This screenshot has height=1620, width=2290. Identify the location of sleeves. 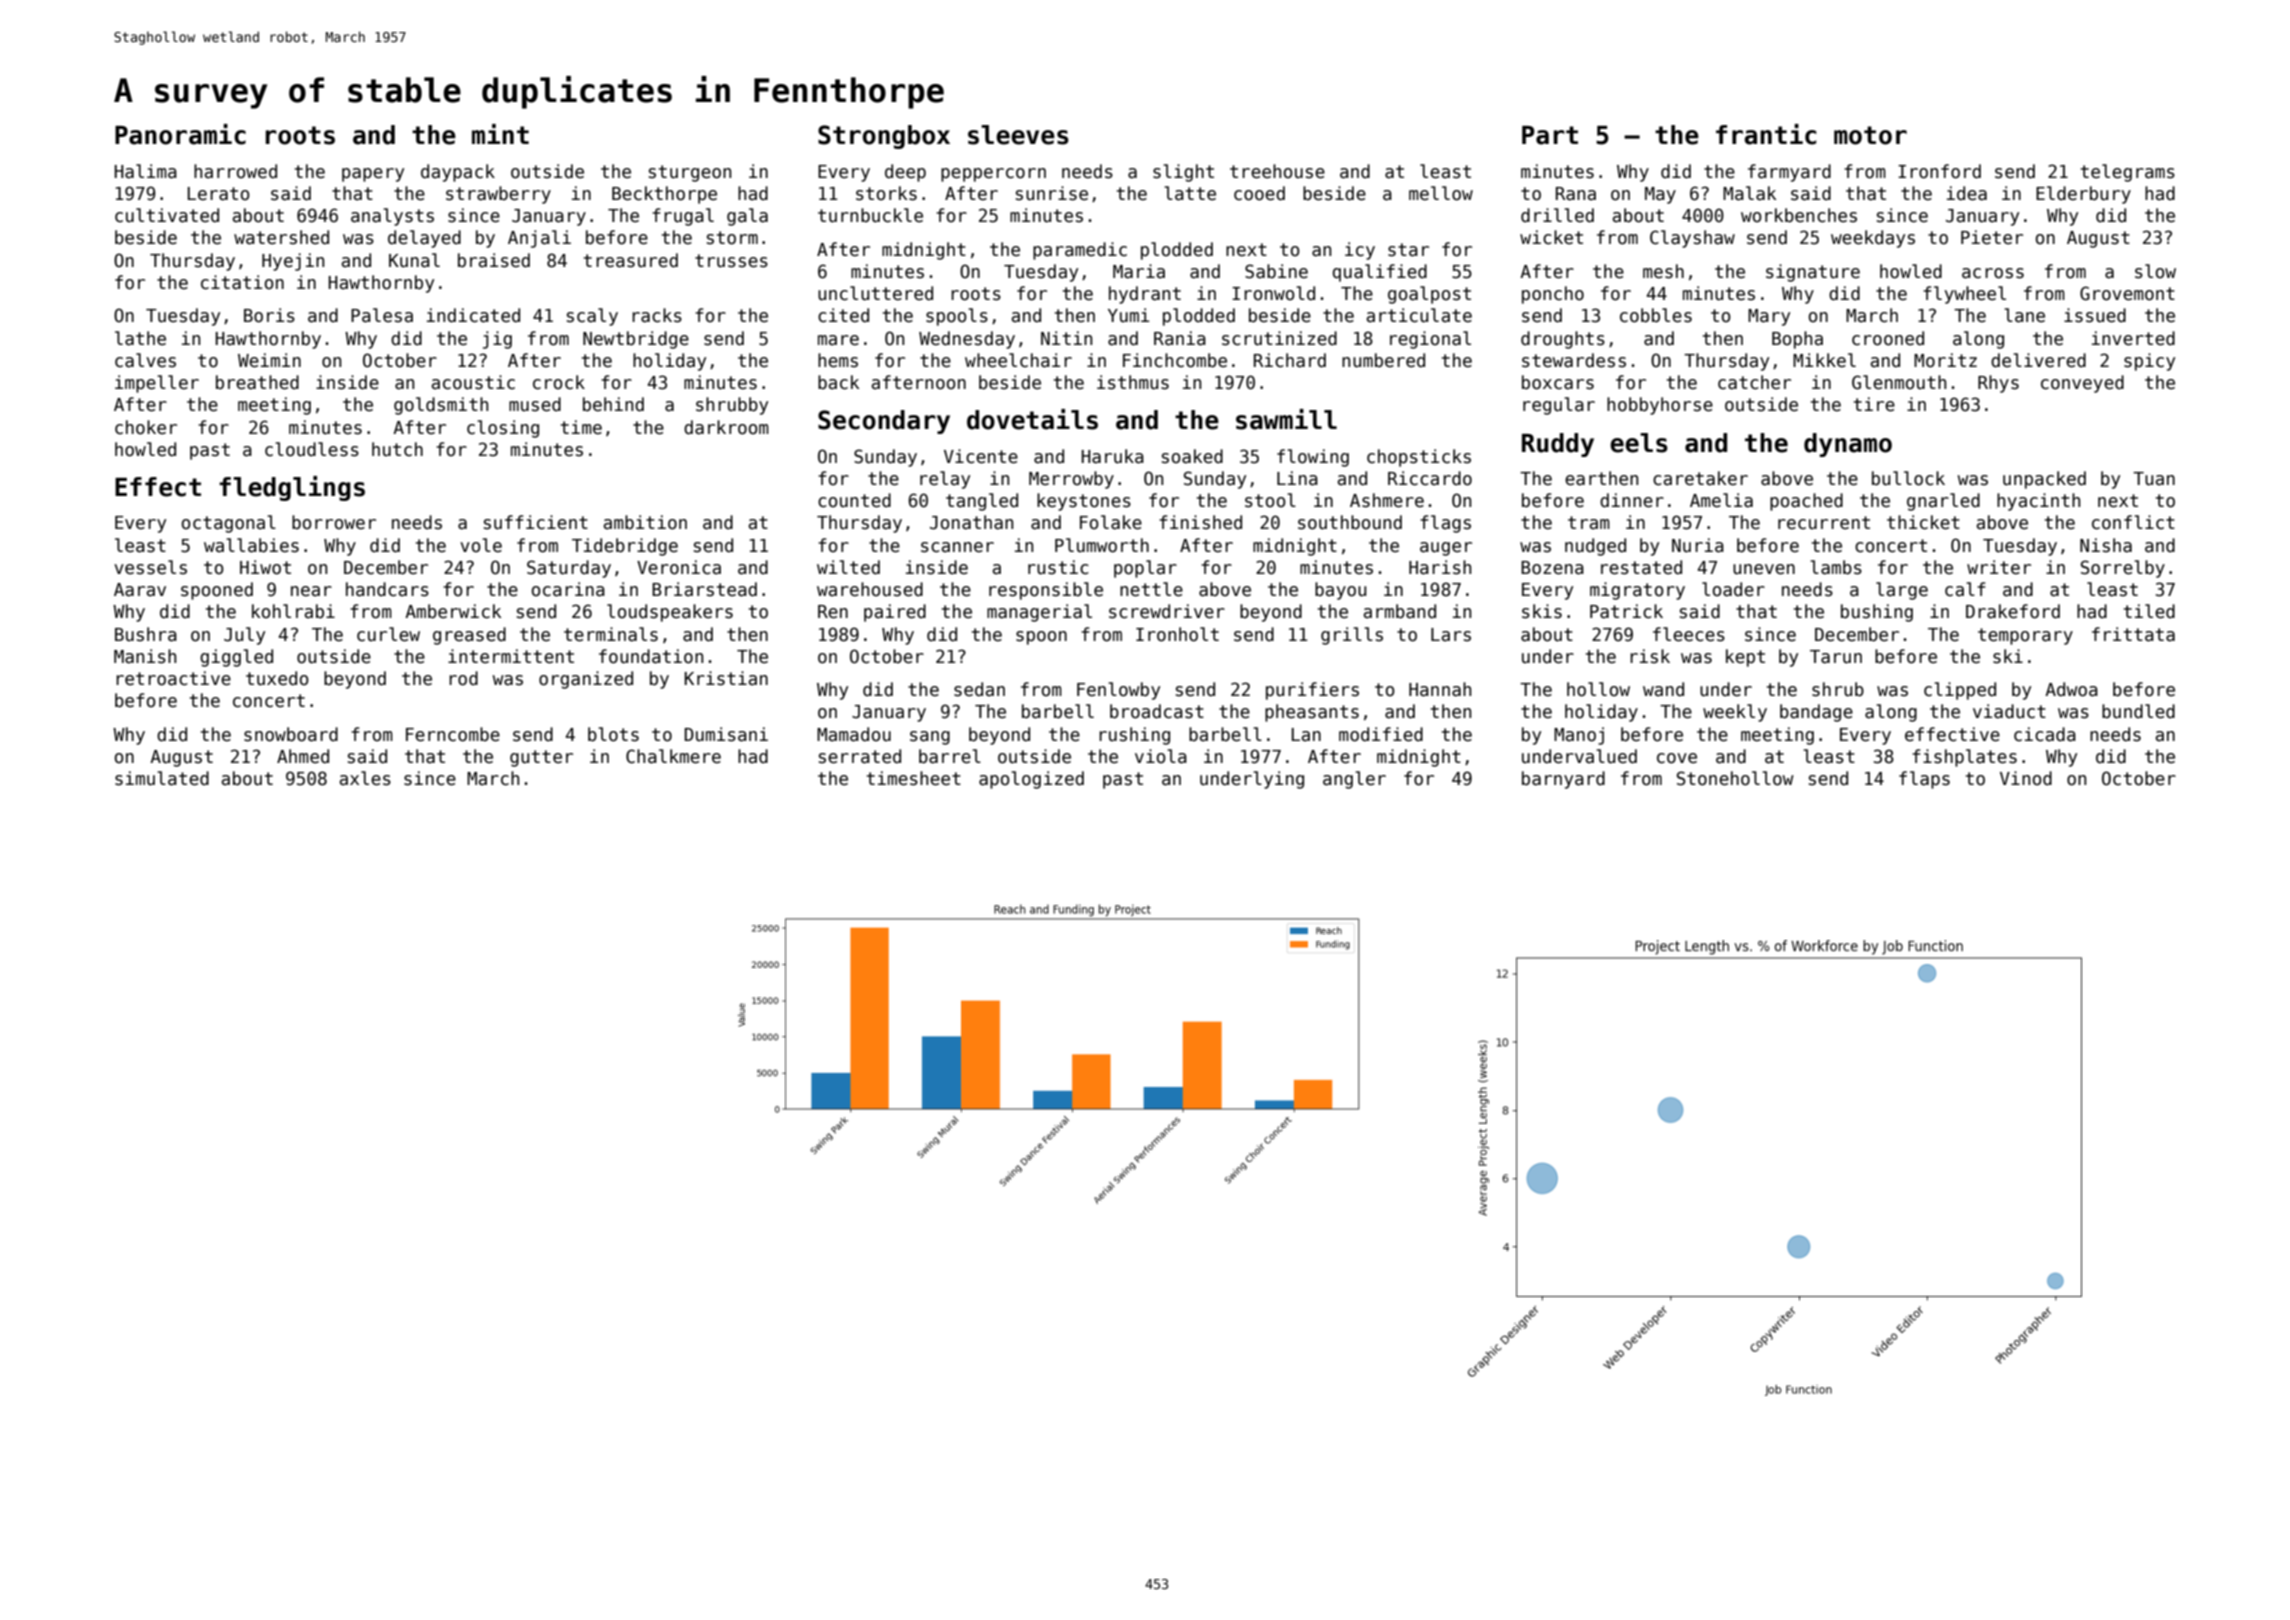
(1018, 135).
